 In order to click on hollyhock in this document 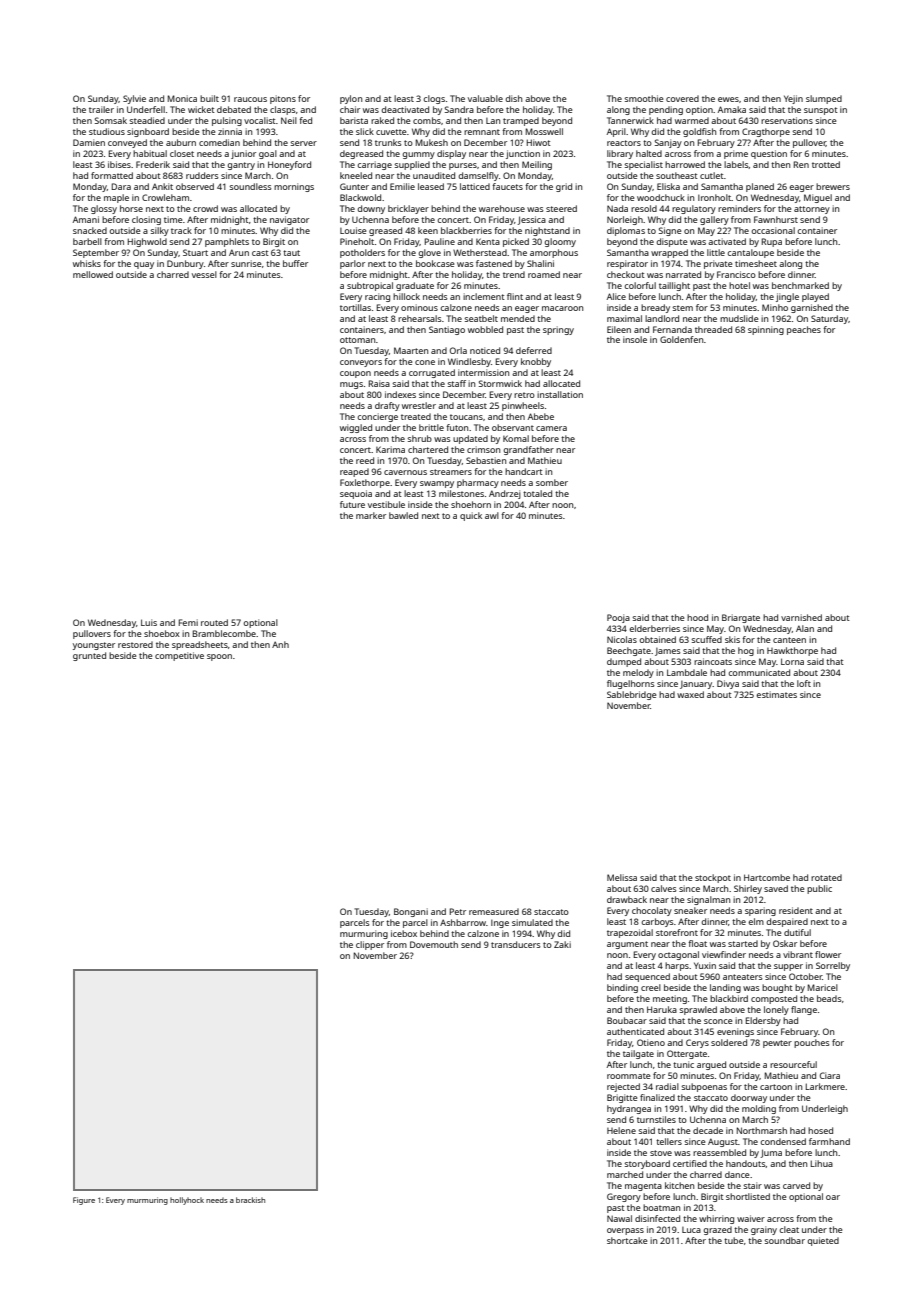, I will do `click(187, 1201)`.
